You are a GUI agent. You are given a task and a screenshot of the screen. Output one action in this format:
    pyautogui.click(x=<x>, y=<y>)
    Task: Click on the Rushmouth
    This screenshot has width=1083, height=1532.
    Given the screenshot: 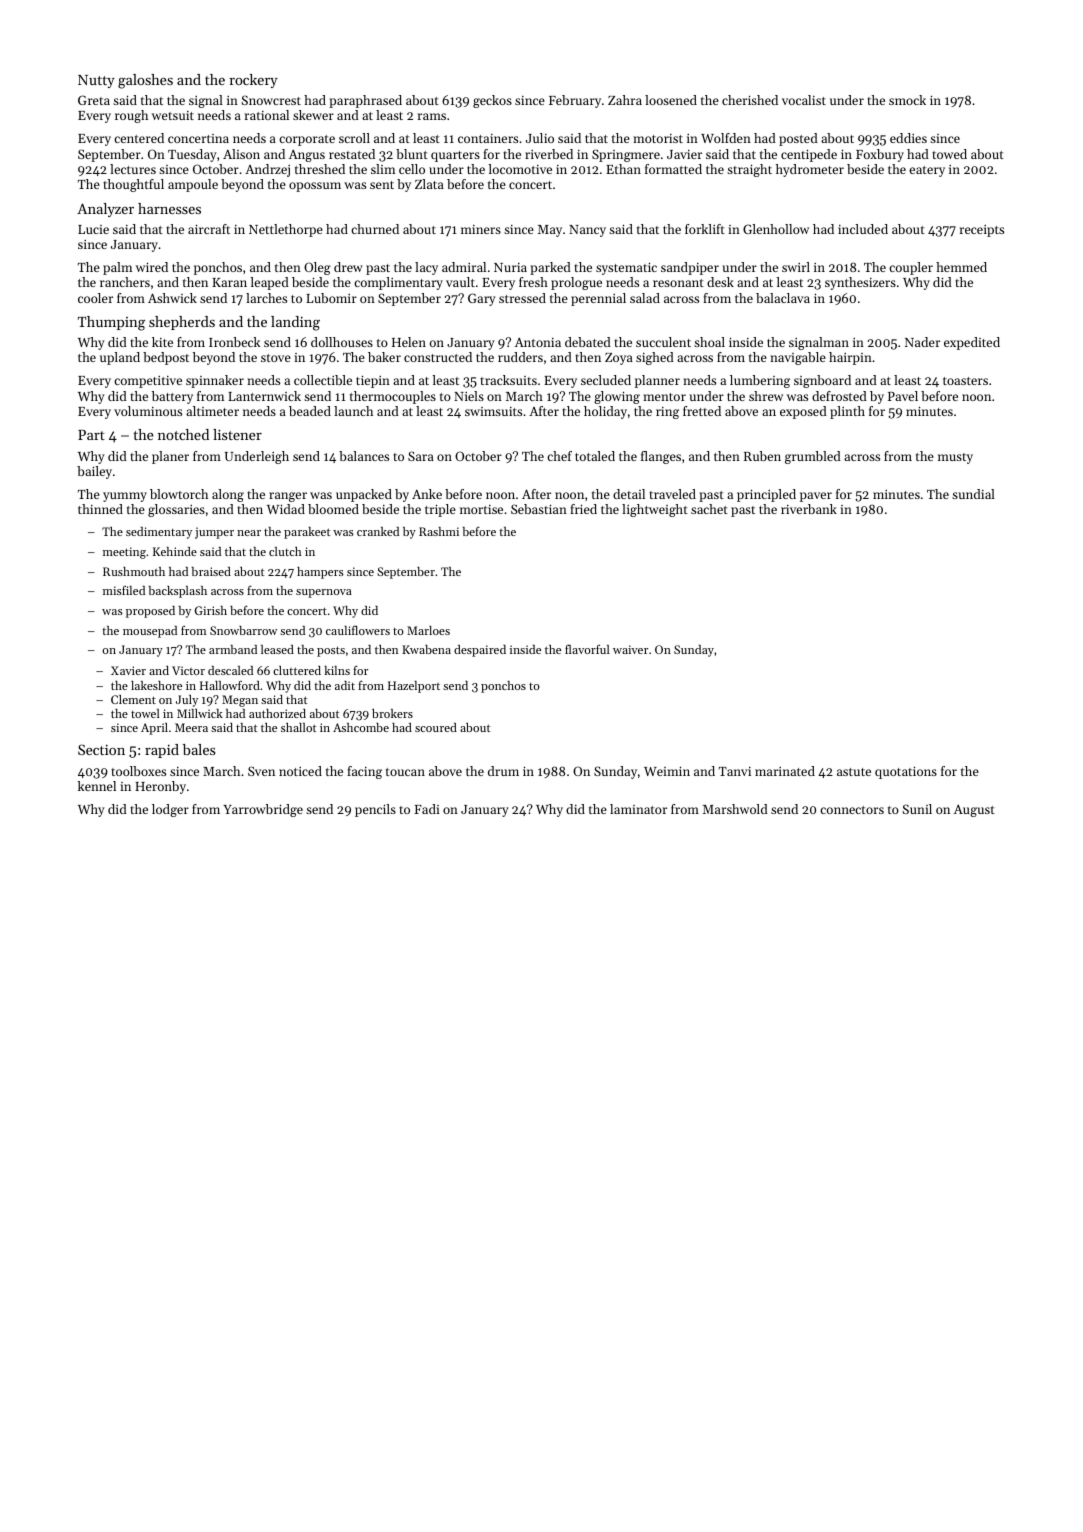 What is the action you would take?
    pyautogui.click(x=134, y=571)
